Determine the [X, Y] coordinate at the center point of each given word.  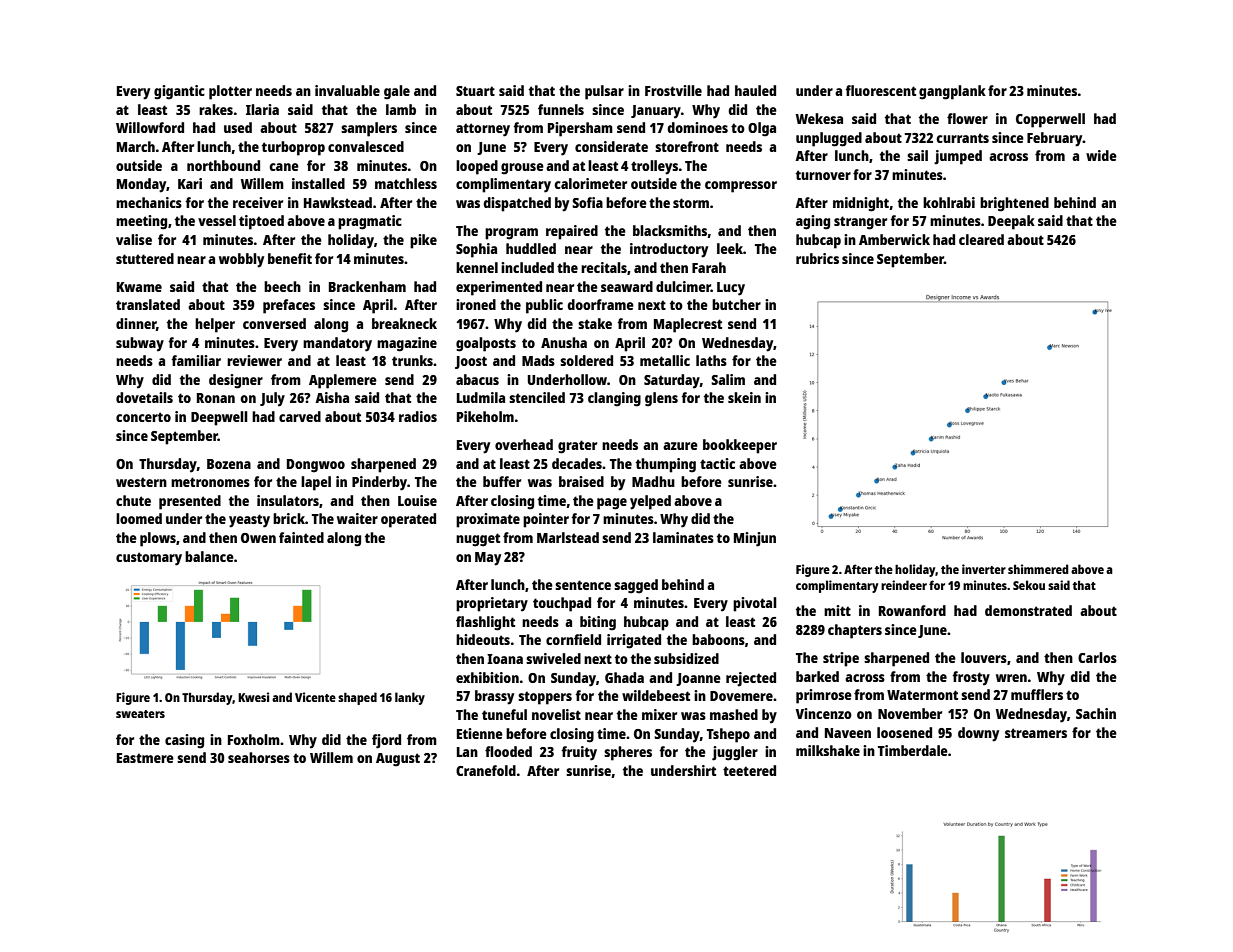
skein [744, 397]
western [141, 482]
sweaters [140, 714]
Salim [728, 379]
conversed [274, 323]
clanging [614, 399]
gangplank [952, 92]
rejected [751, 679]
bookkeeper [740, 446]
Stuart [475, 91]
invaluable [347, 90]
